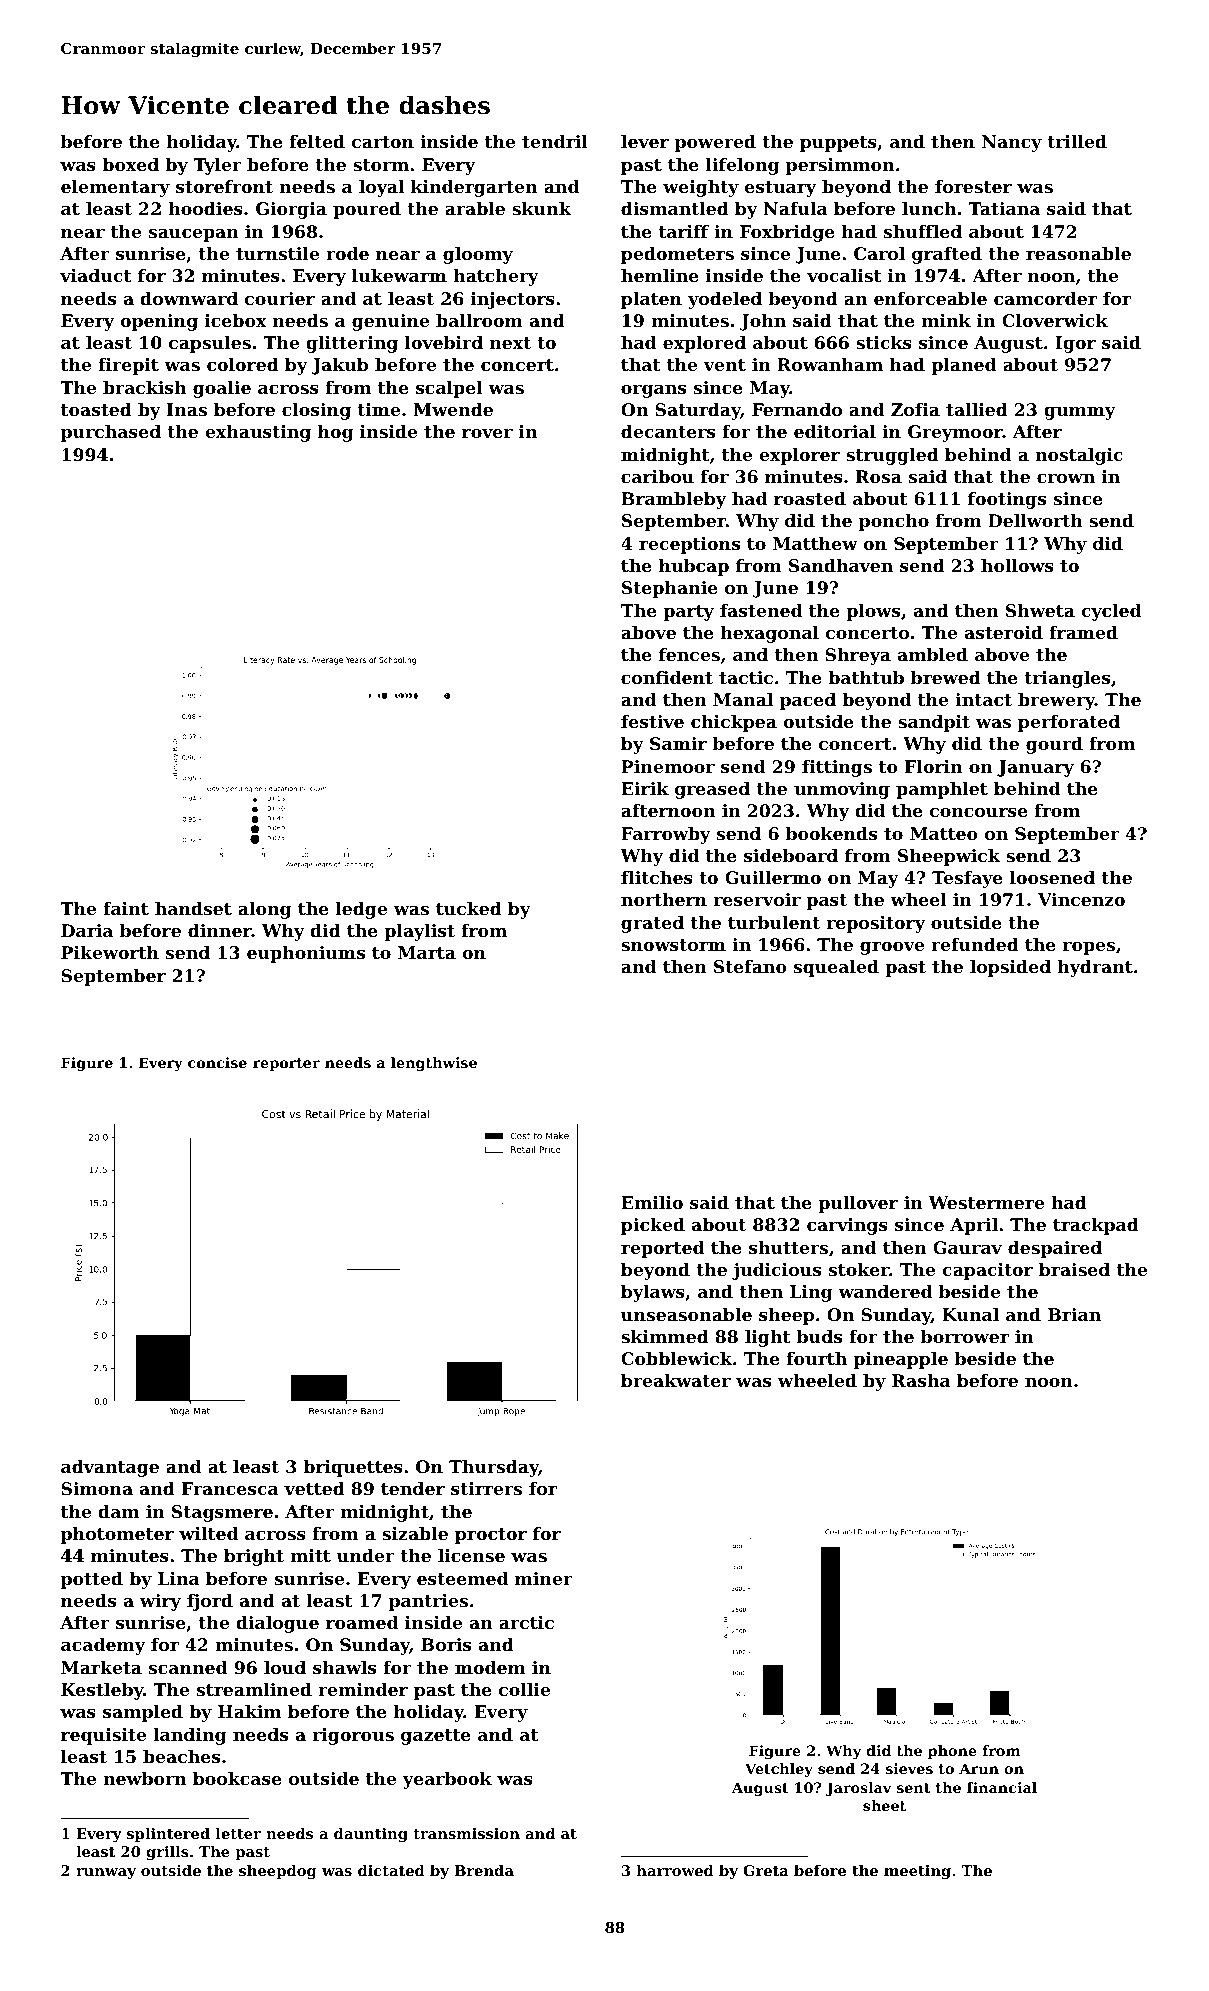 This page has width=1209, height=1991. I want to click on trackpad, so click(1096, 1226).
